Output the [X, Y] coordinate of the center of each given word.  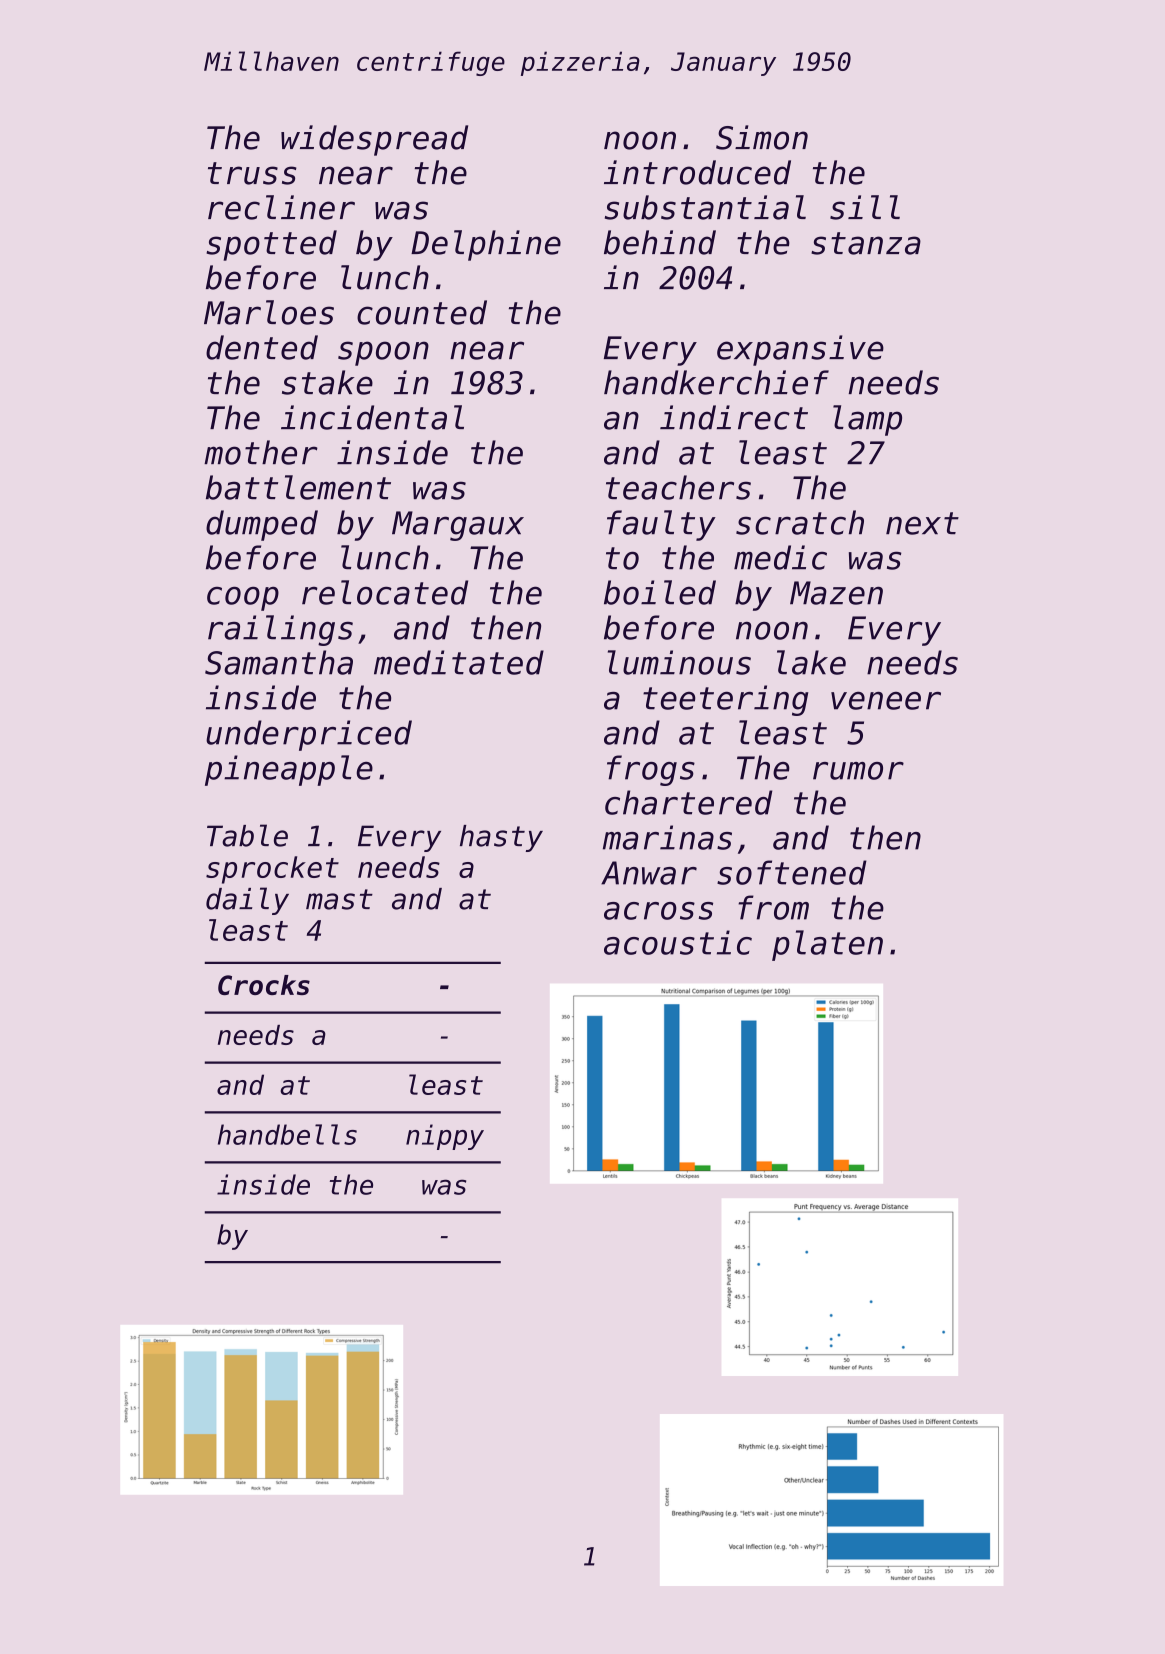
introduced [697, 172]
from [773, 907]
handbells [287, 1134]
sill [865, 207]
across [658, 911]
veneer [886, 700]
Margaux [458, 526]
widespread [374, 140]
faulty [661, 525]
